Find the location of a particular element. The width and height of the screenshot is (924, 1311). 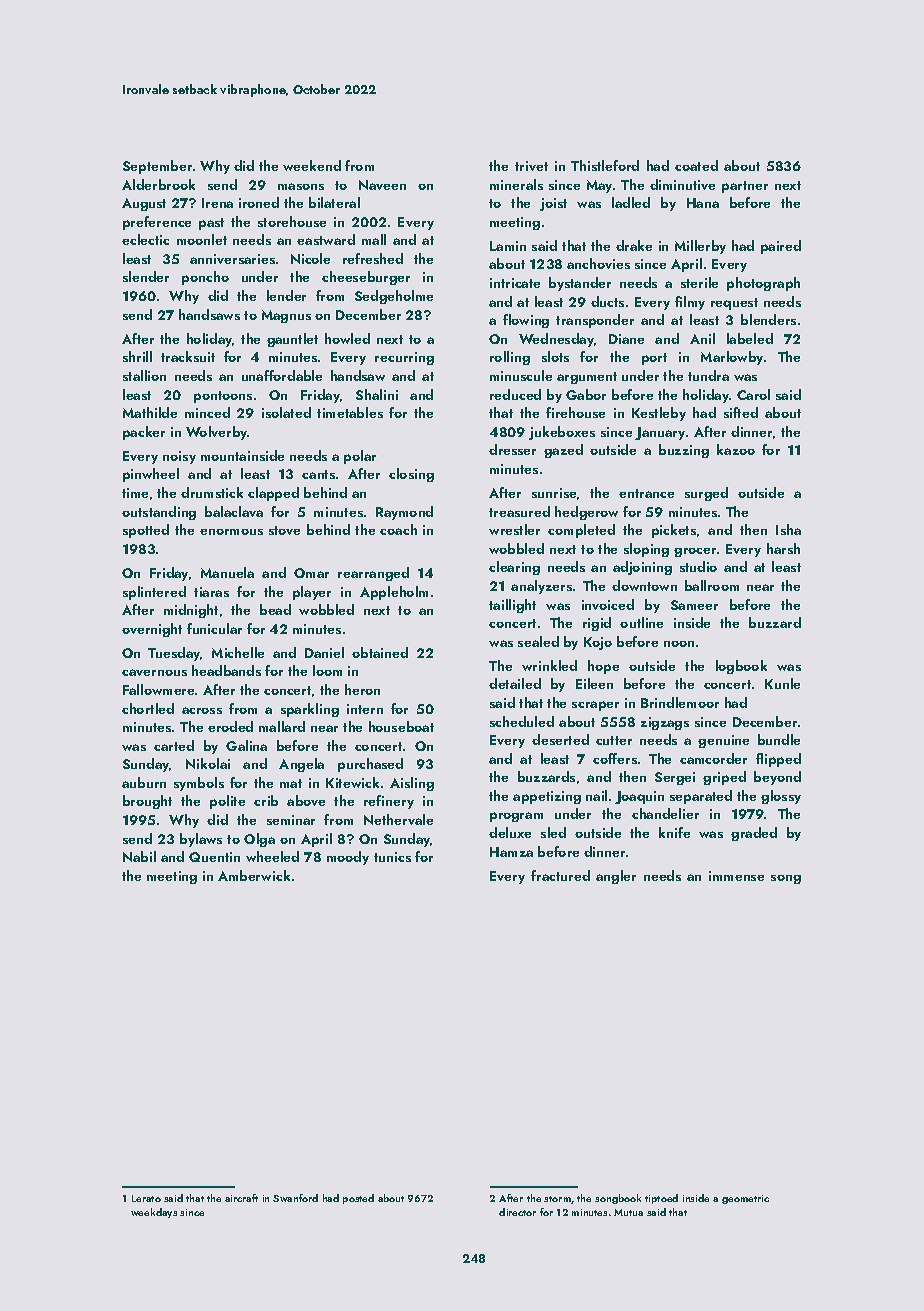

coated is located at coordinates (696, 165).
